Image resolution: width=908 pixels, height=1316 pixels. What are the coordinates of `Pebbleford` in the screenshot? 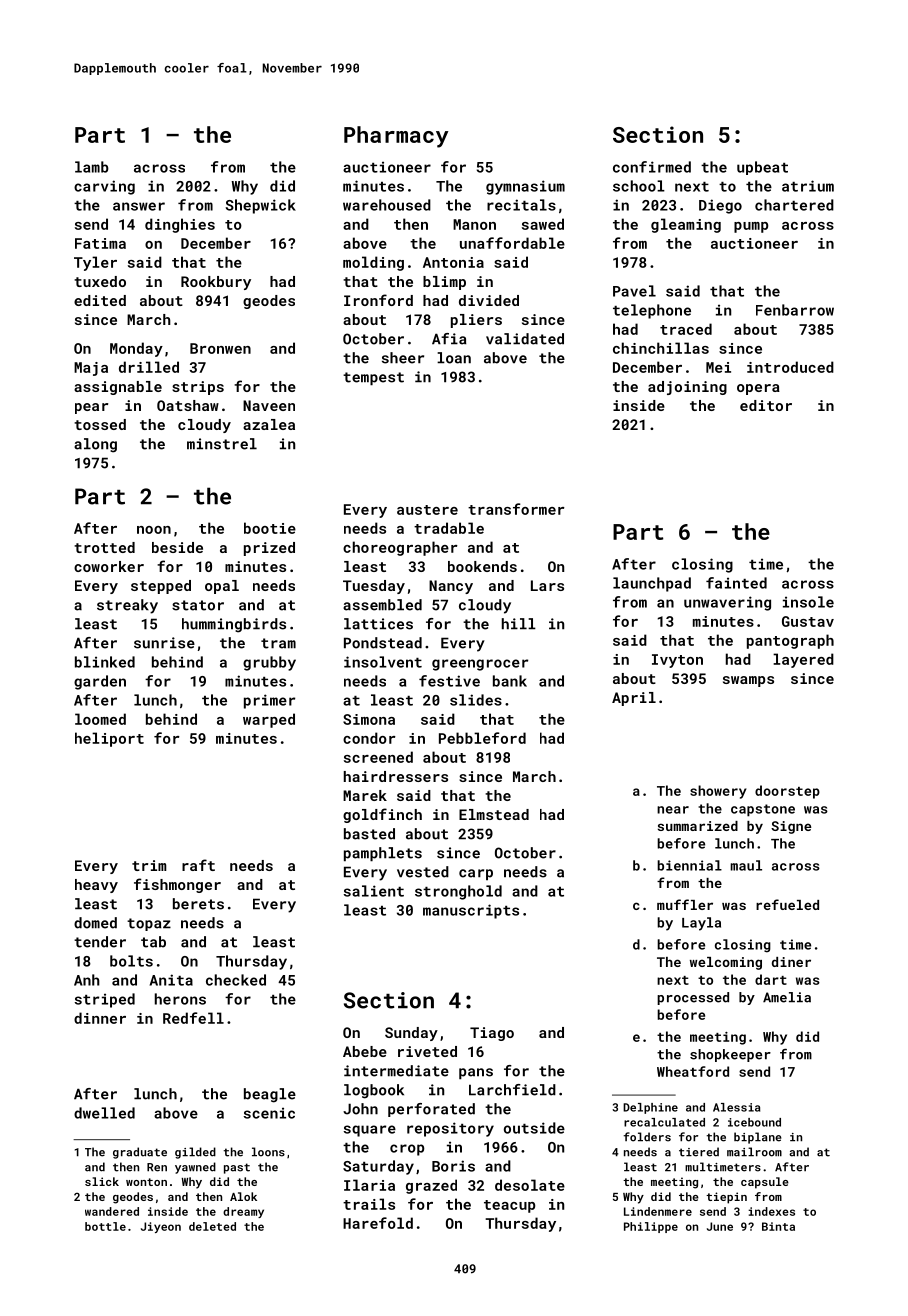 It's located at (482, 738).
